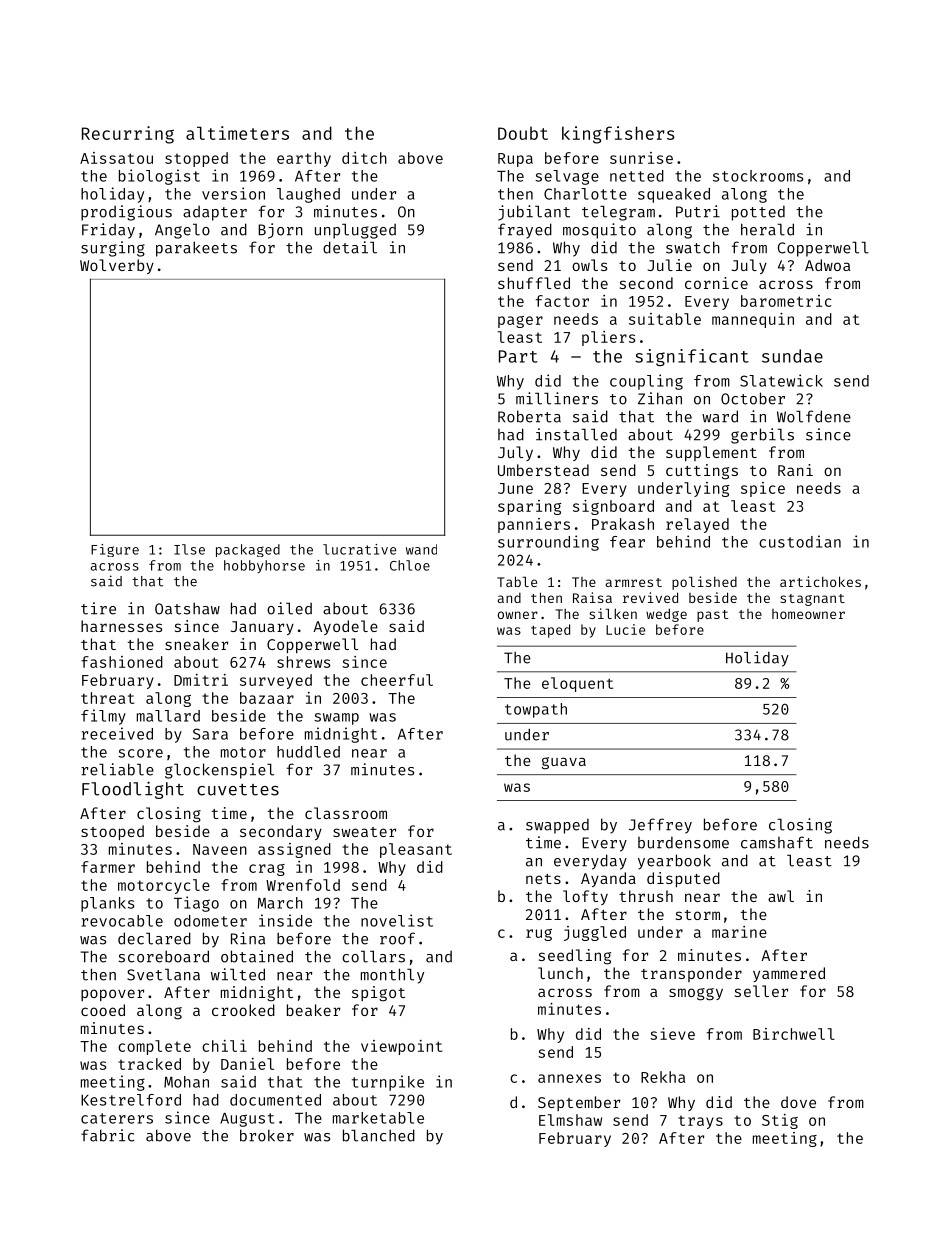 The height and width of the screenshot is (1233, 952). What do you see at coordinates (248, 550) in the screenshot?
I see `packaged` at bounding box center [248, 550].
